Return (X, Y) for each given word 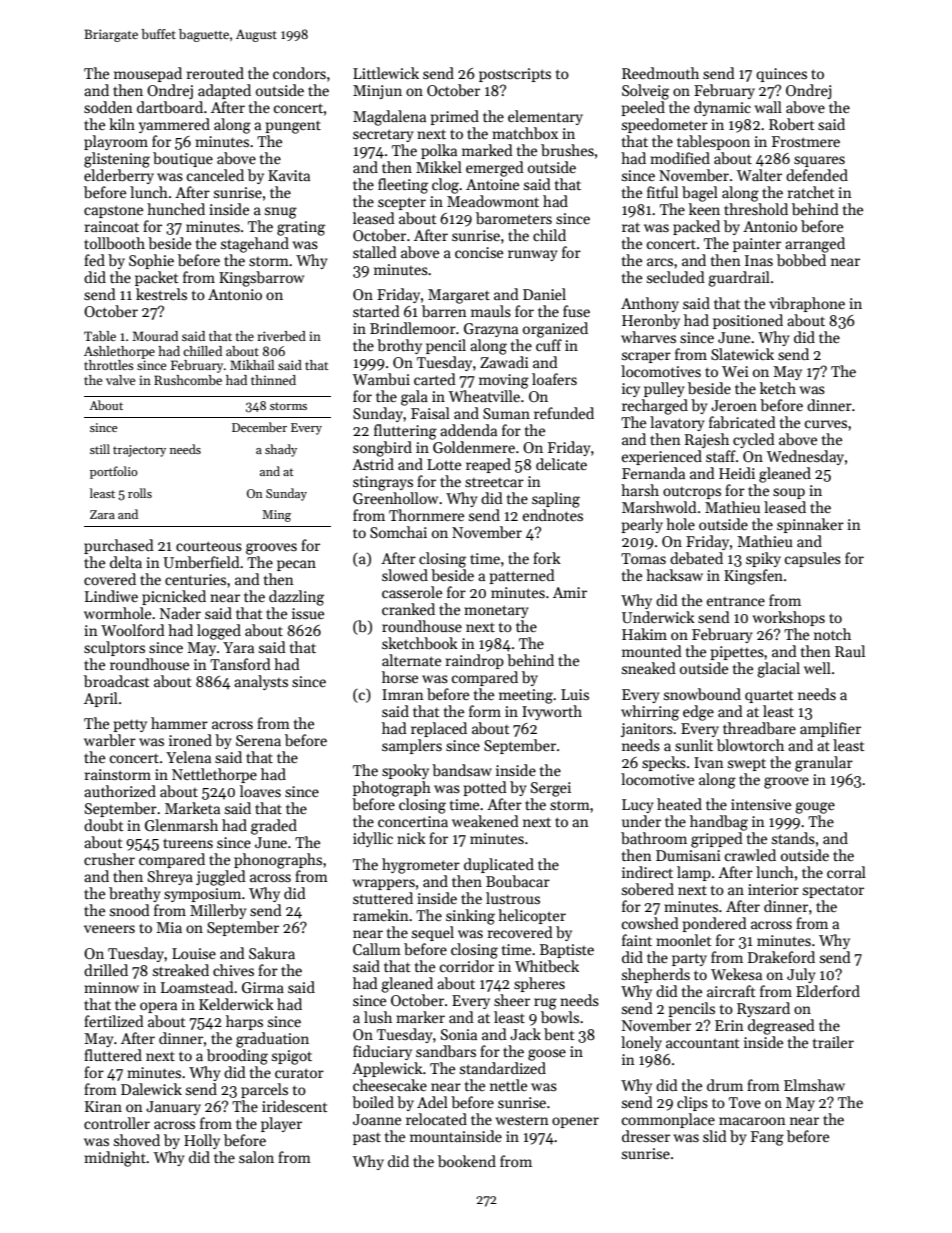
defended (817, 175)
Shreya (170, 877)
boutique (183, 159)
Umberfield (201, 562)
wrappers (383, 884)
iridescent (295, 1106)
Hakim (644, 634)
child (549, 235)
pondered (714, 924)
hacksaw (674, 575)
